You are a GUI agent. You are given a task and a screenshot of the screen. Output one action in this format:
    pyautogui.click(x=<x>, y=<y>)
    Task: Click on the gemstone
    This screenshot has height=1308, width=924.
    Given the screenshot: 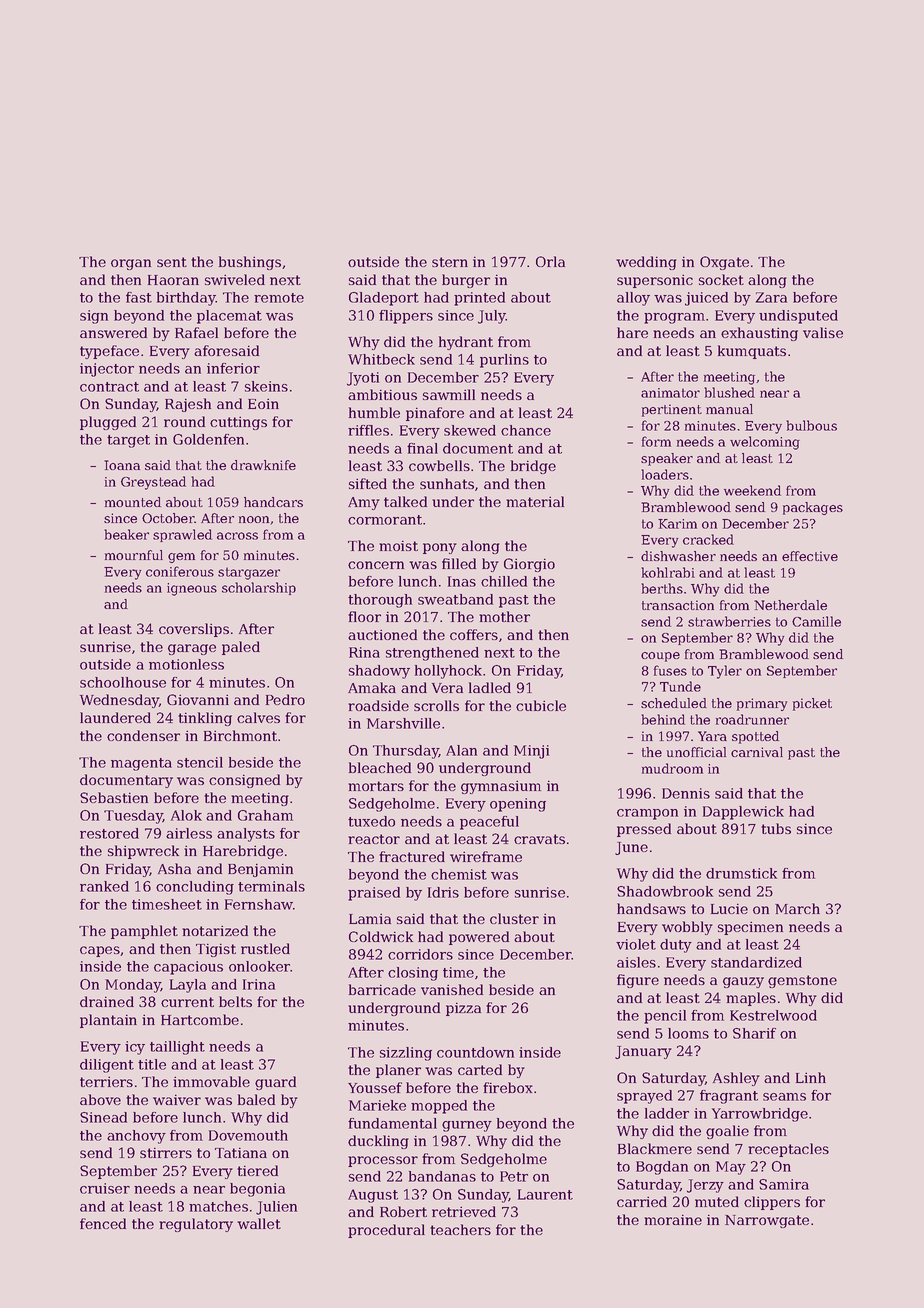 What is the action you would take?
    pyautogui.click(x=802, y=981)
